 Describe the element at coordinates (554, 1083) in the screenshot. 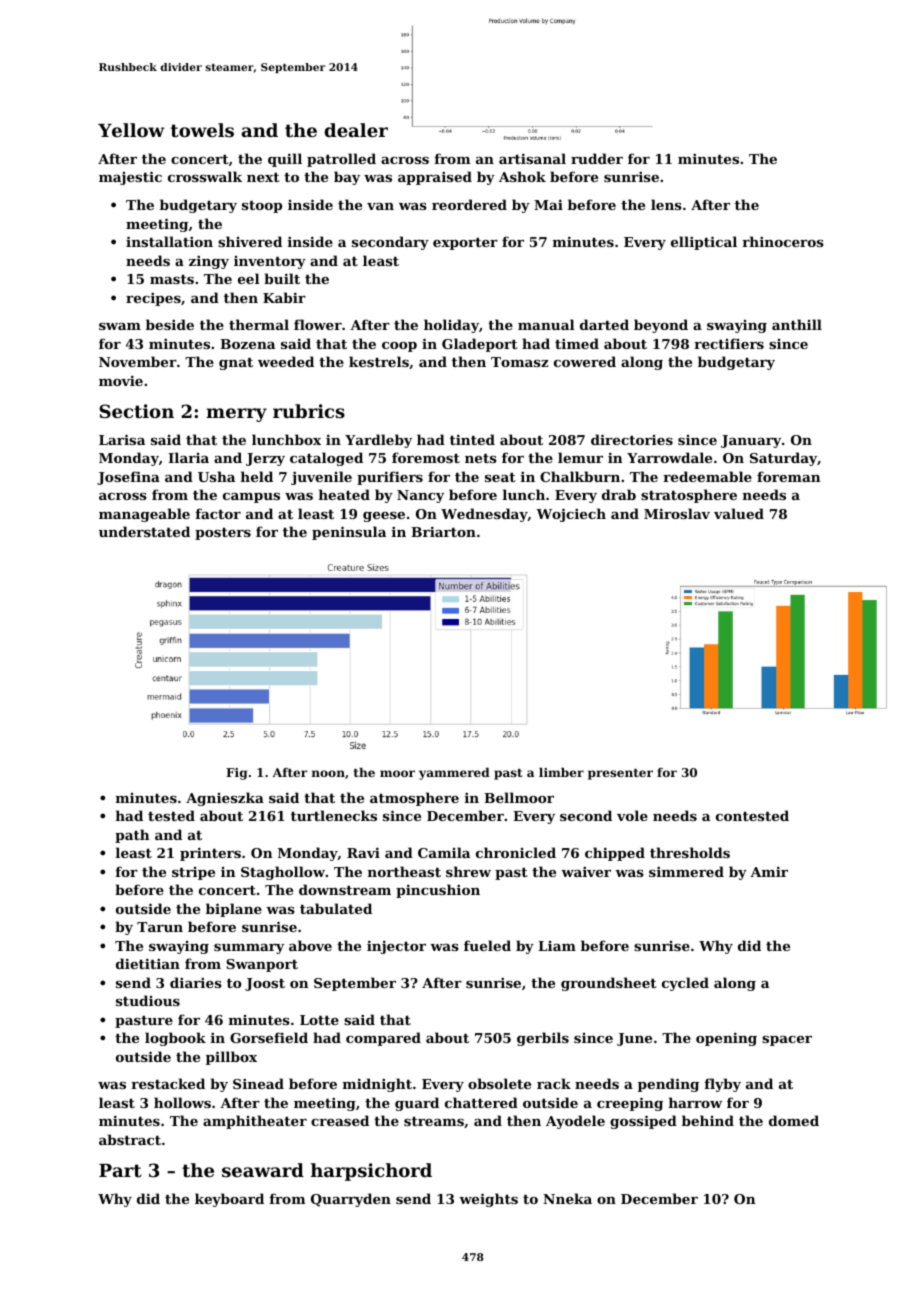

I see `rack` at that location.
